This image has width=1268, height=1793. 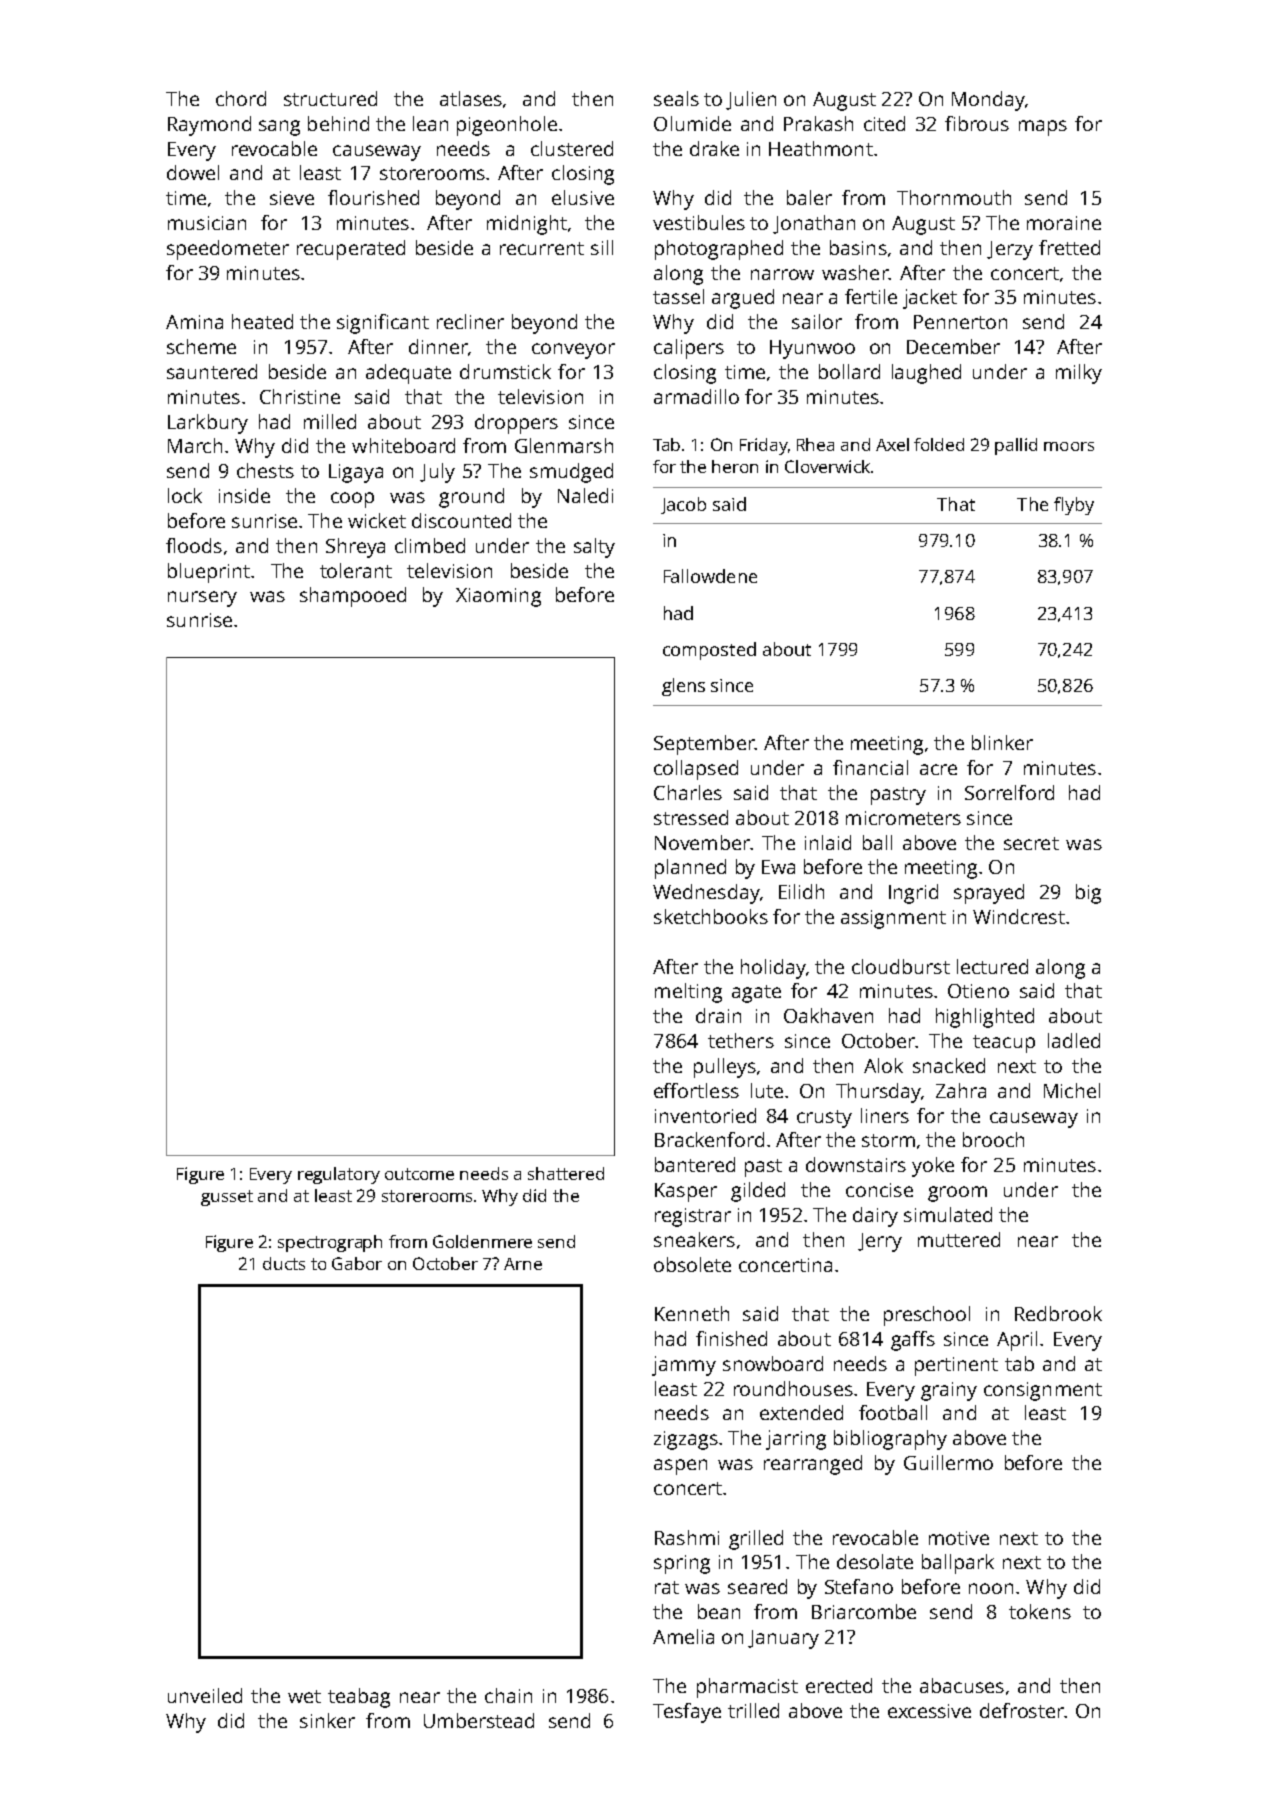 I want to click on elusive, so click(x=583, y=197).
